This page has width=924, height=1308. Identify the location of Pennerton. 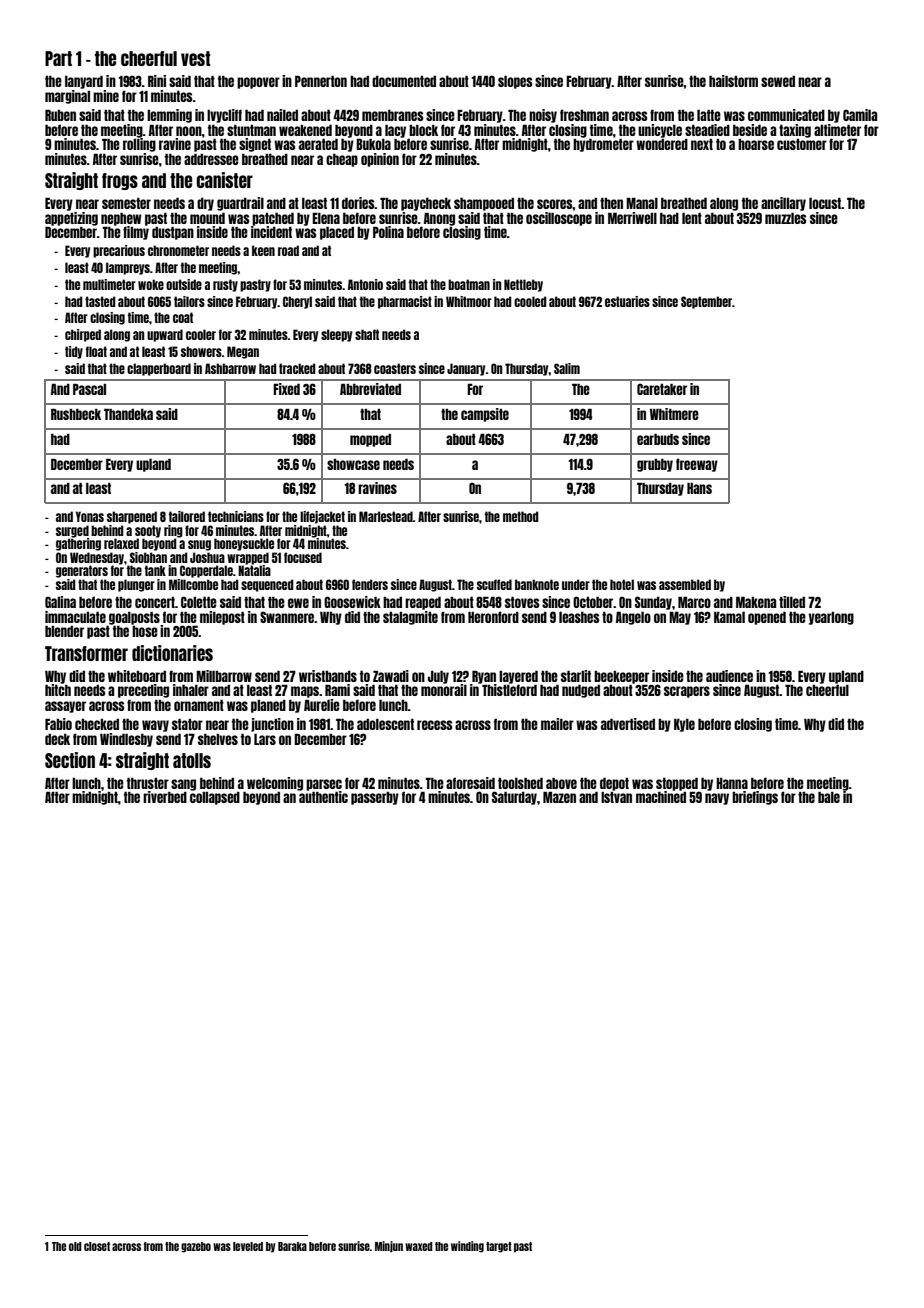
(321, 81).
